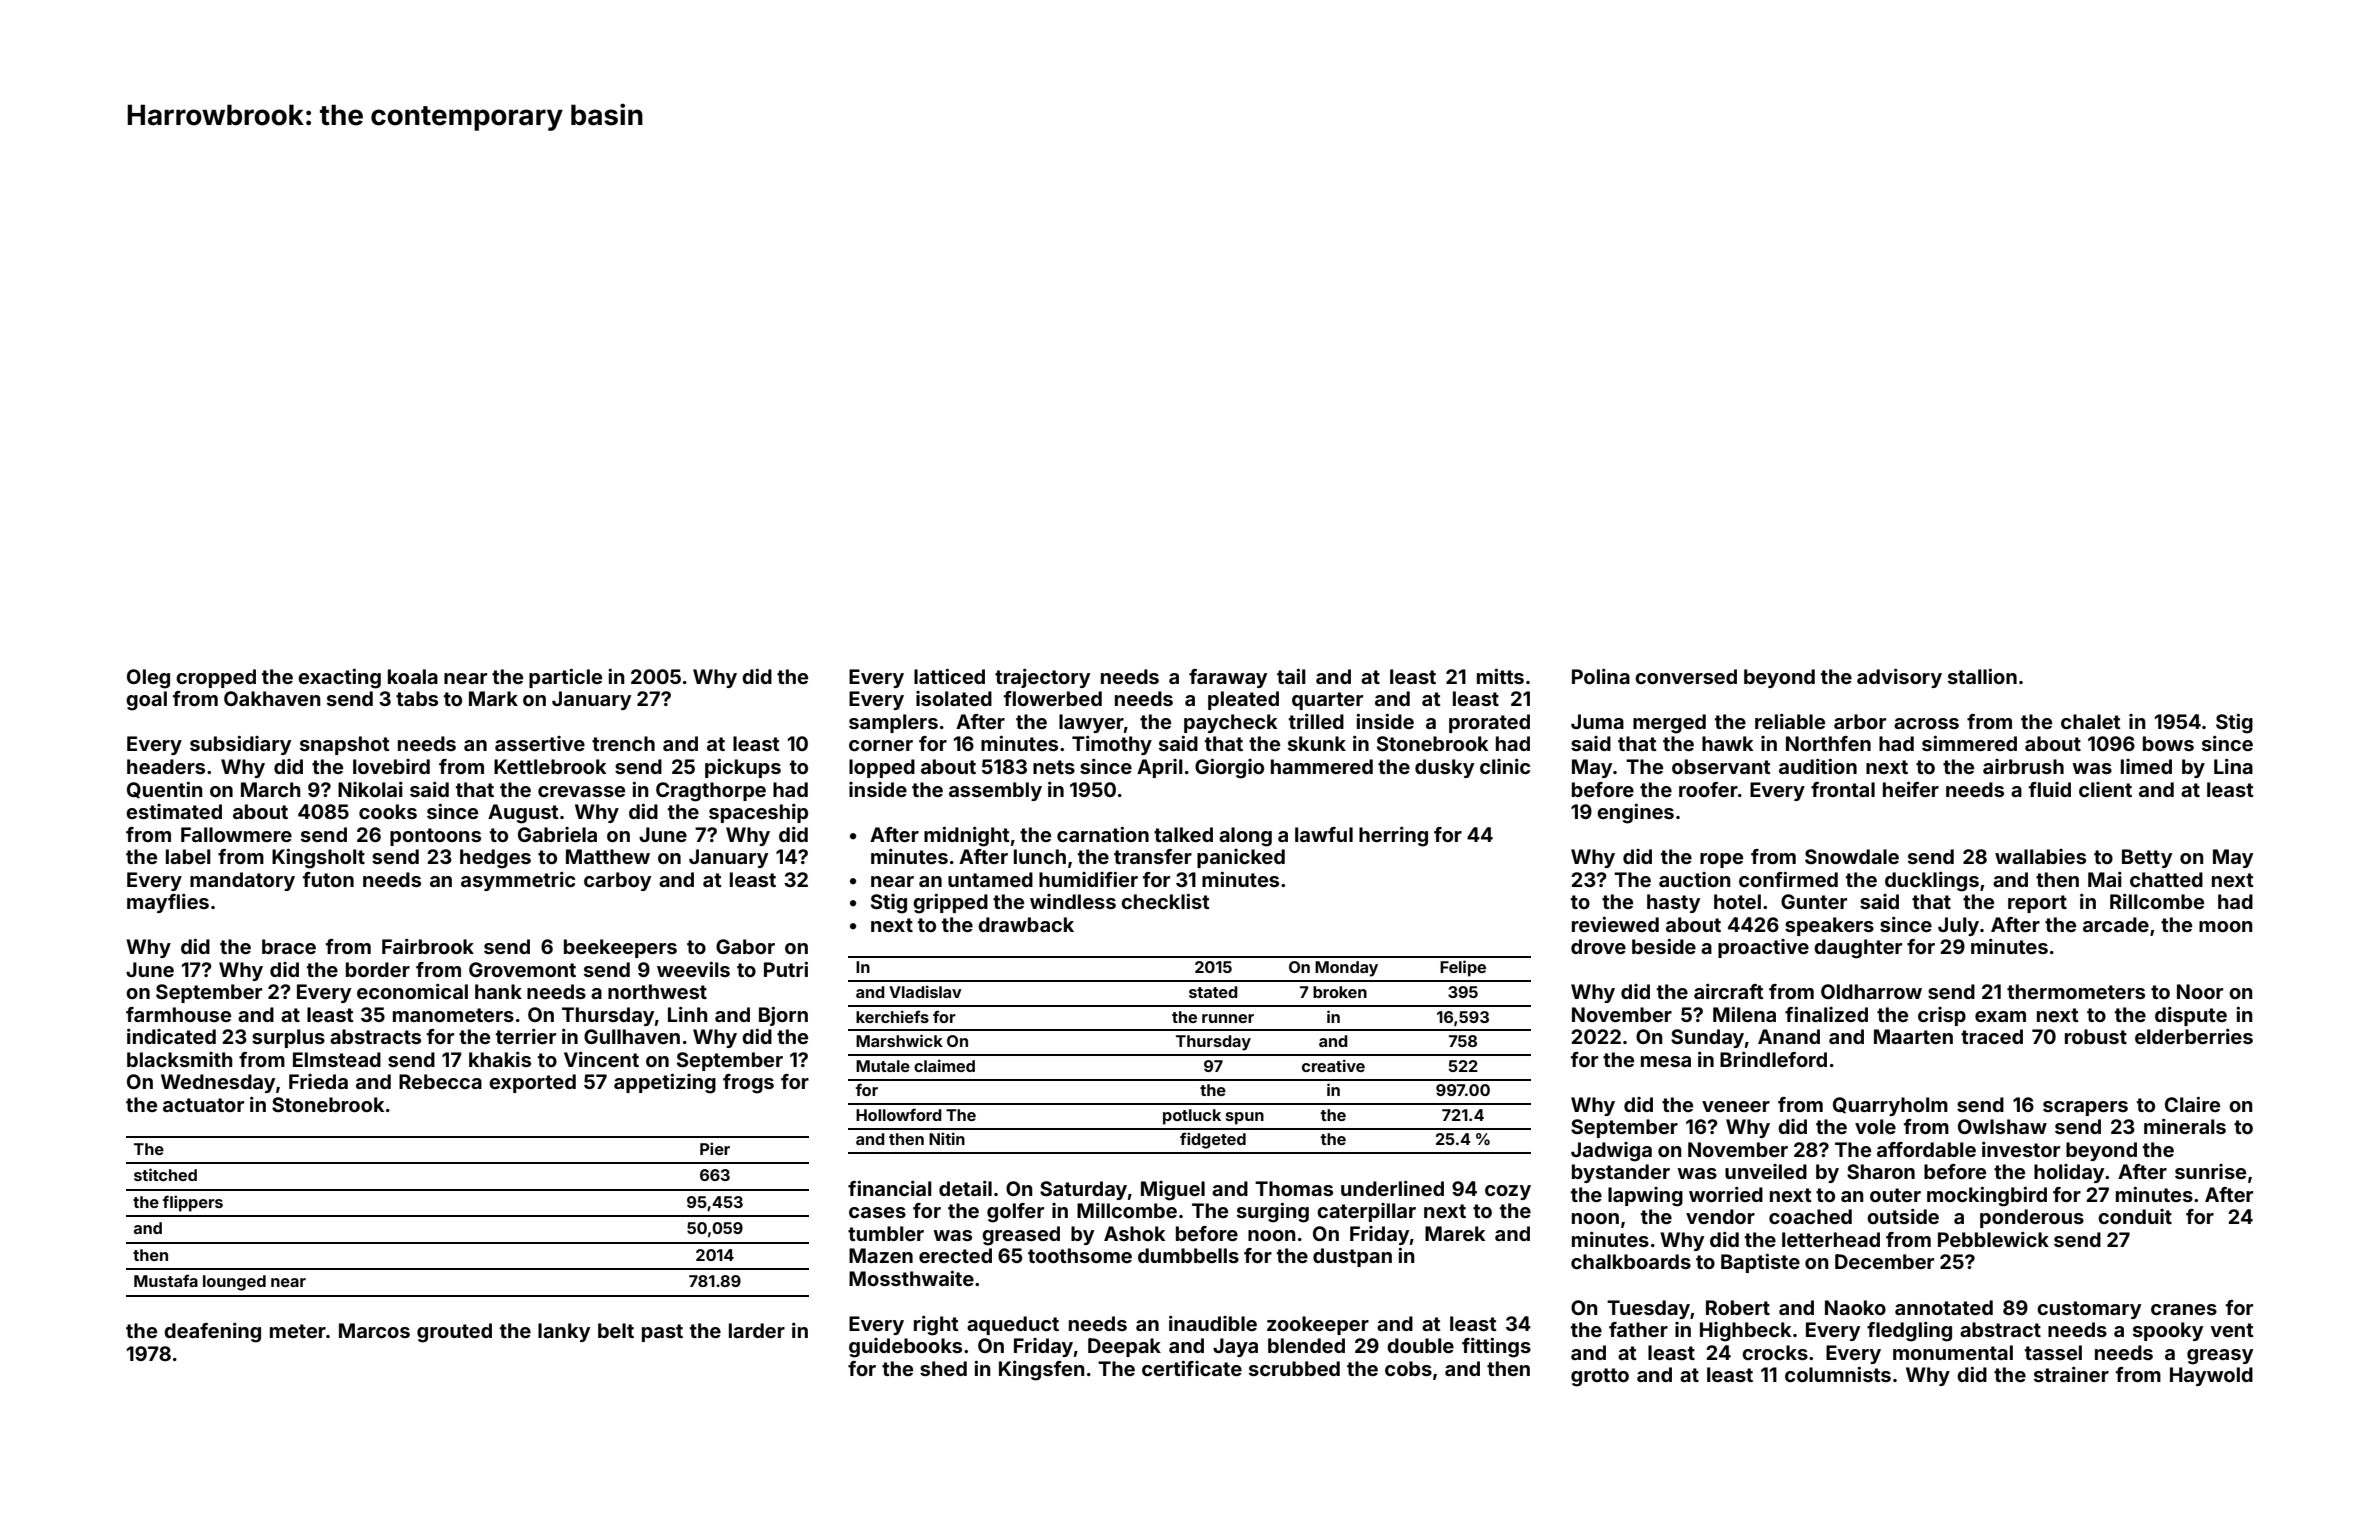  Describe the element at coordinates (565, 678) in the page. I see `particle` at that location.
